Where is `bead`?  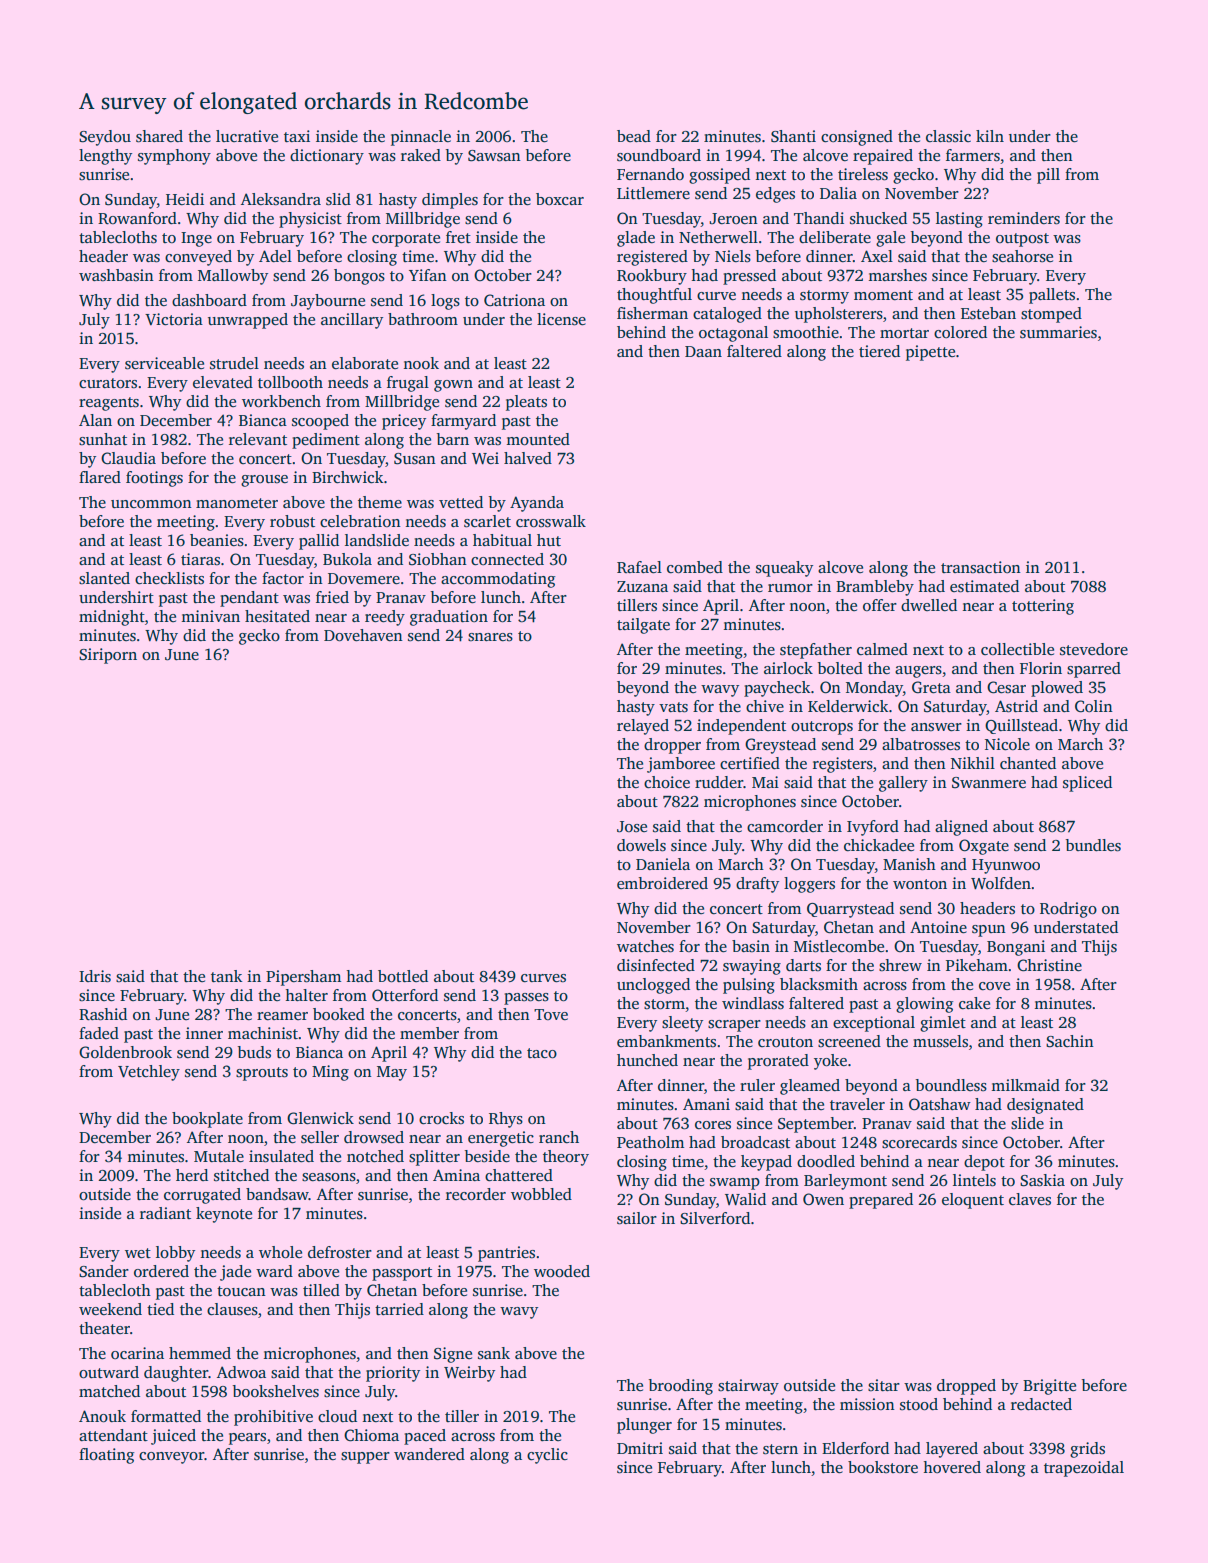
bead is located at coordinates (634, 136).
